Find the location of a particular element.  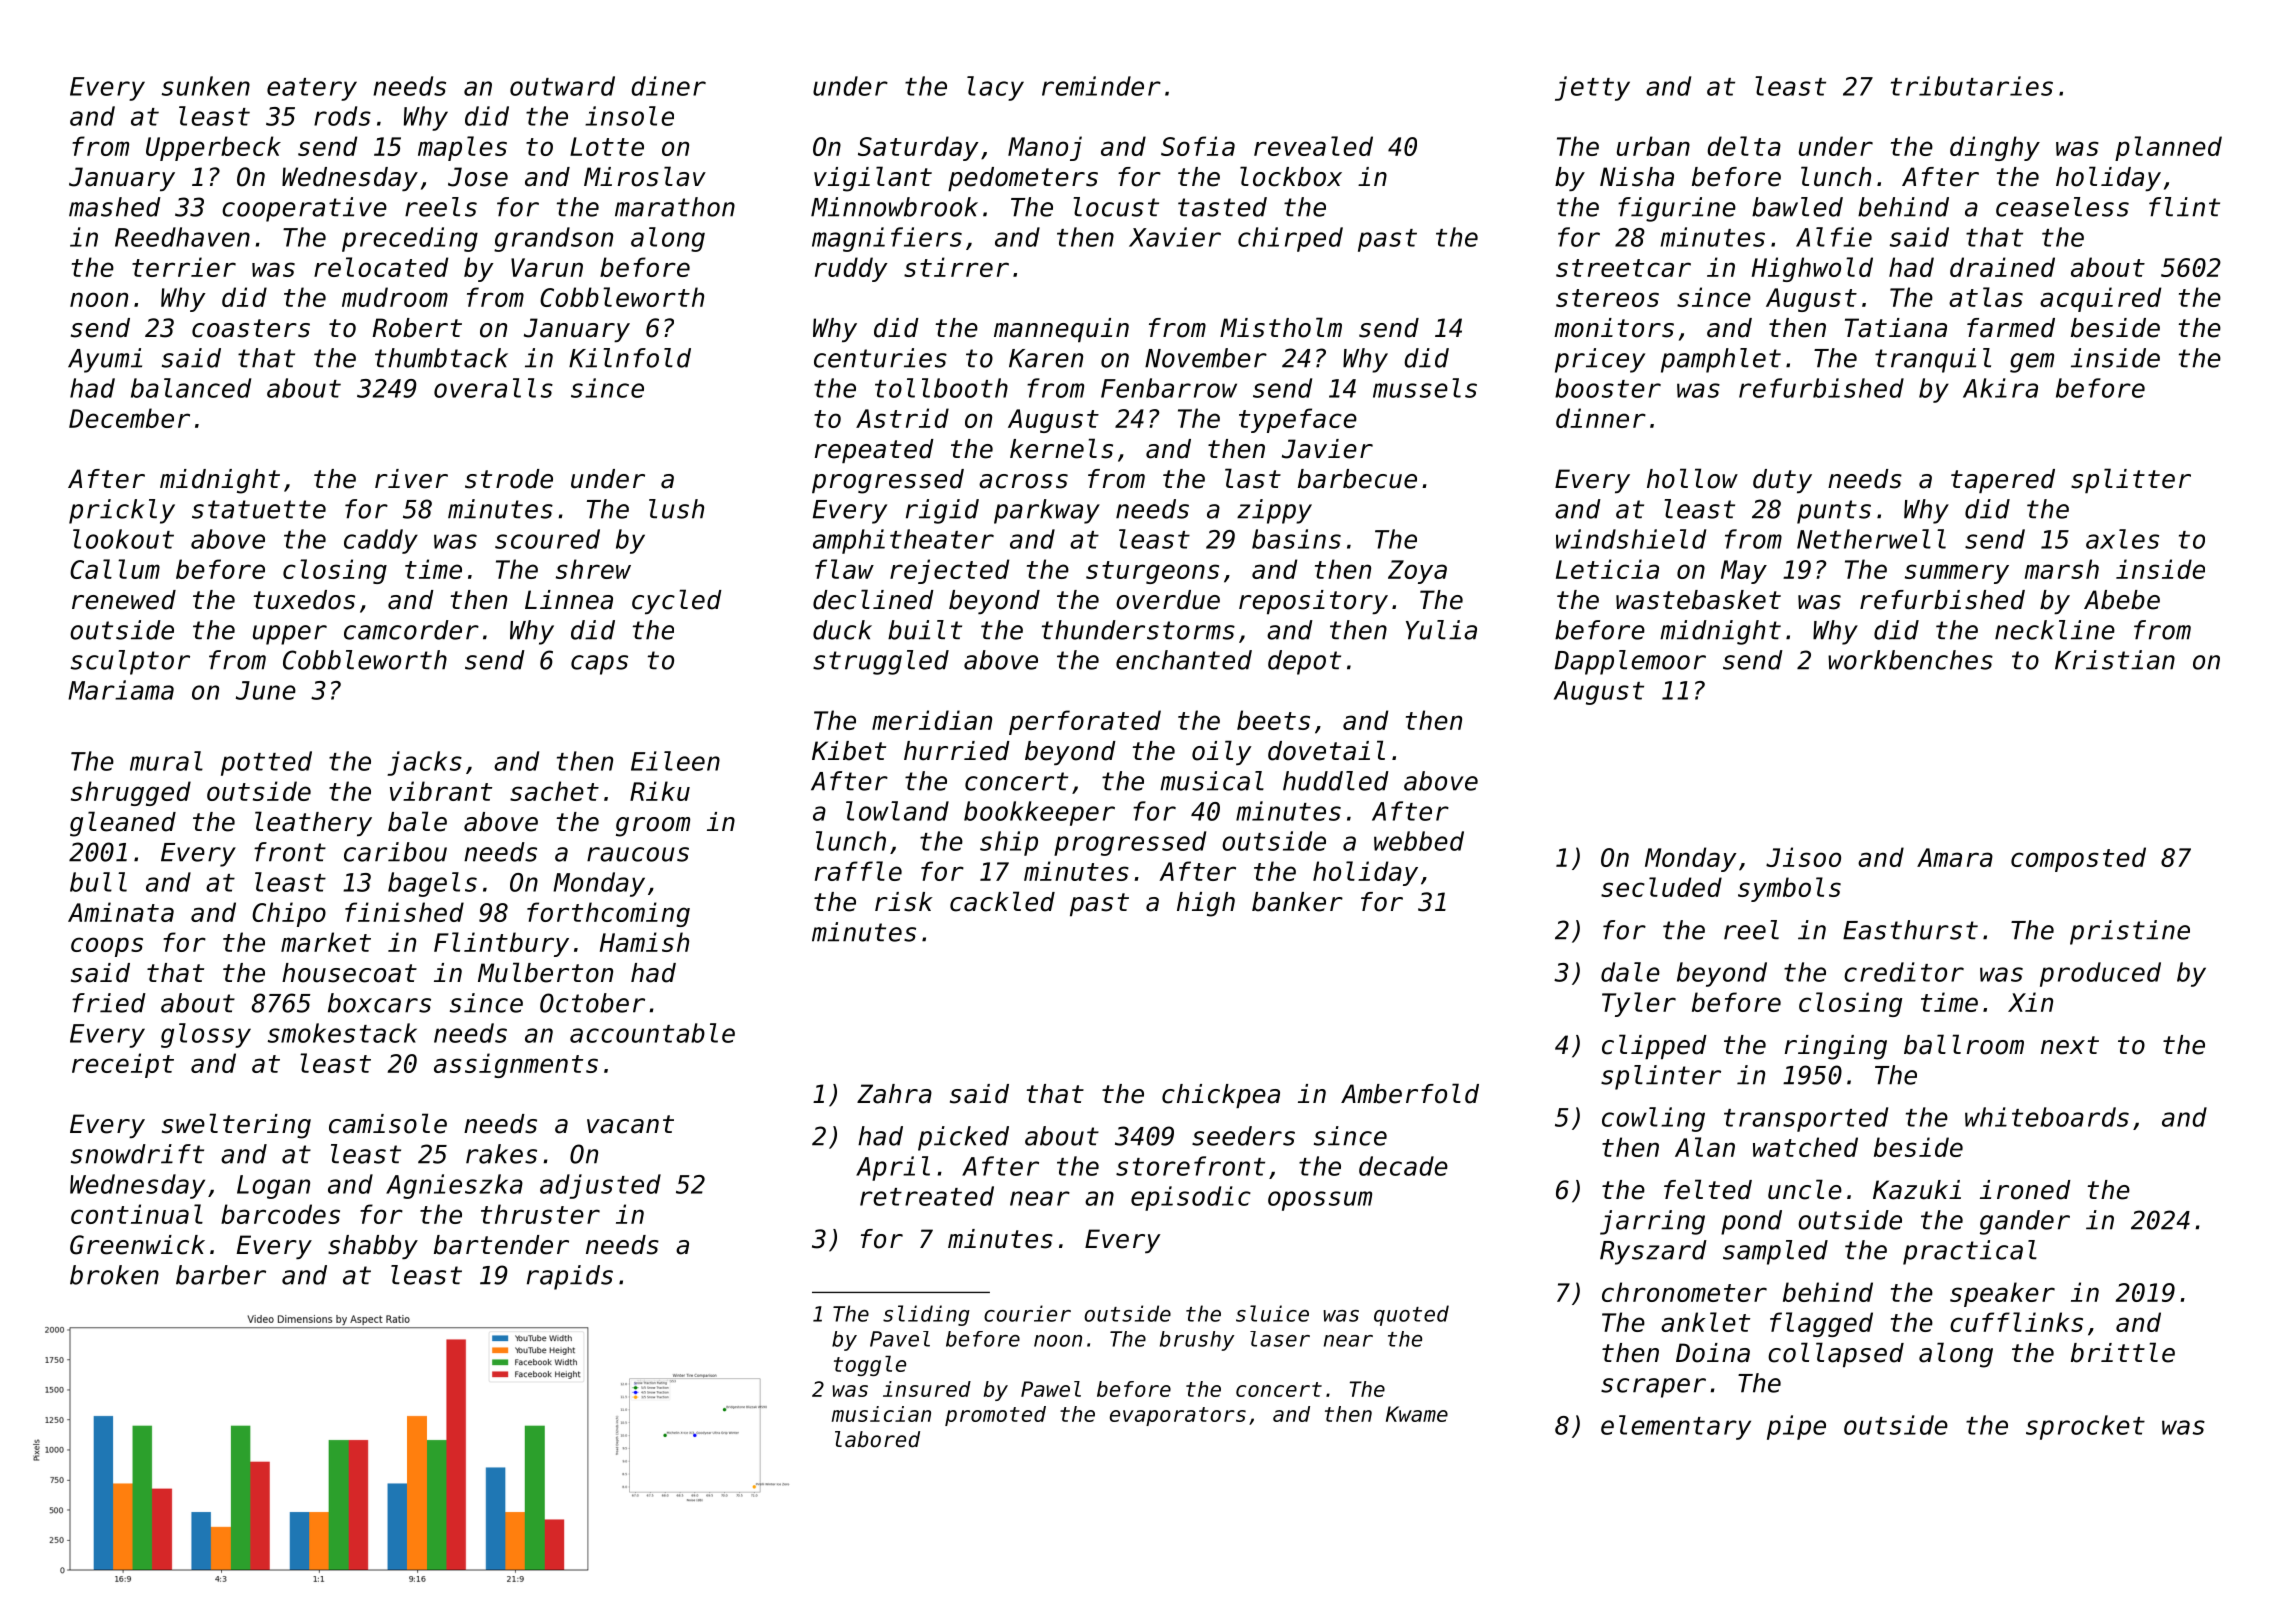

labored is located at coordinates (877, 1439).
